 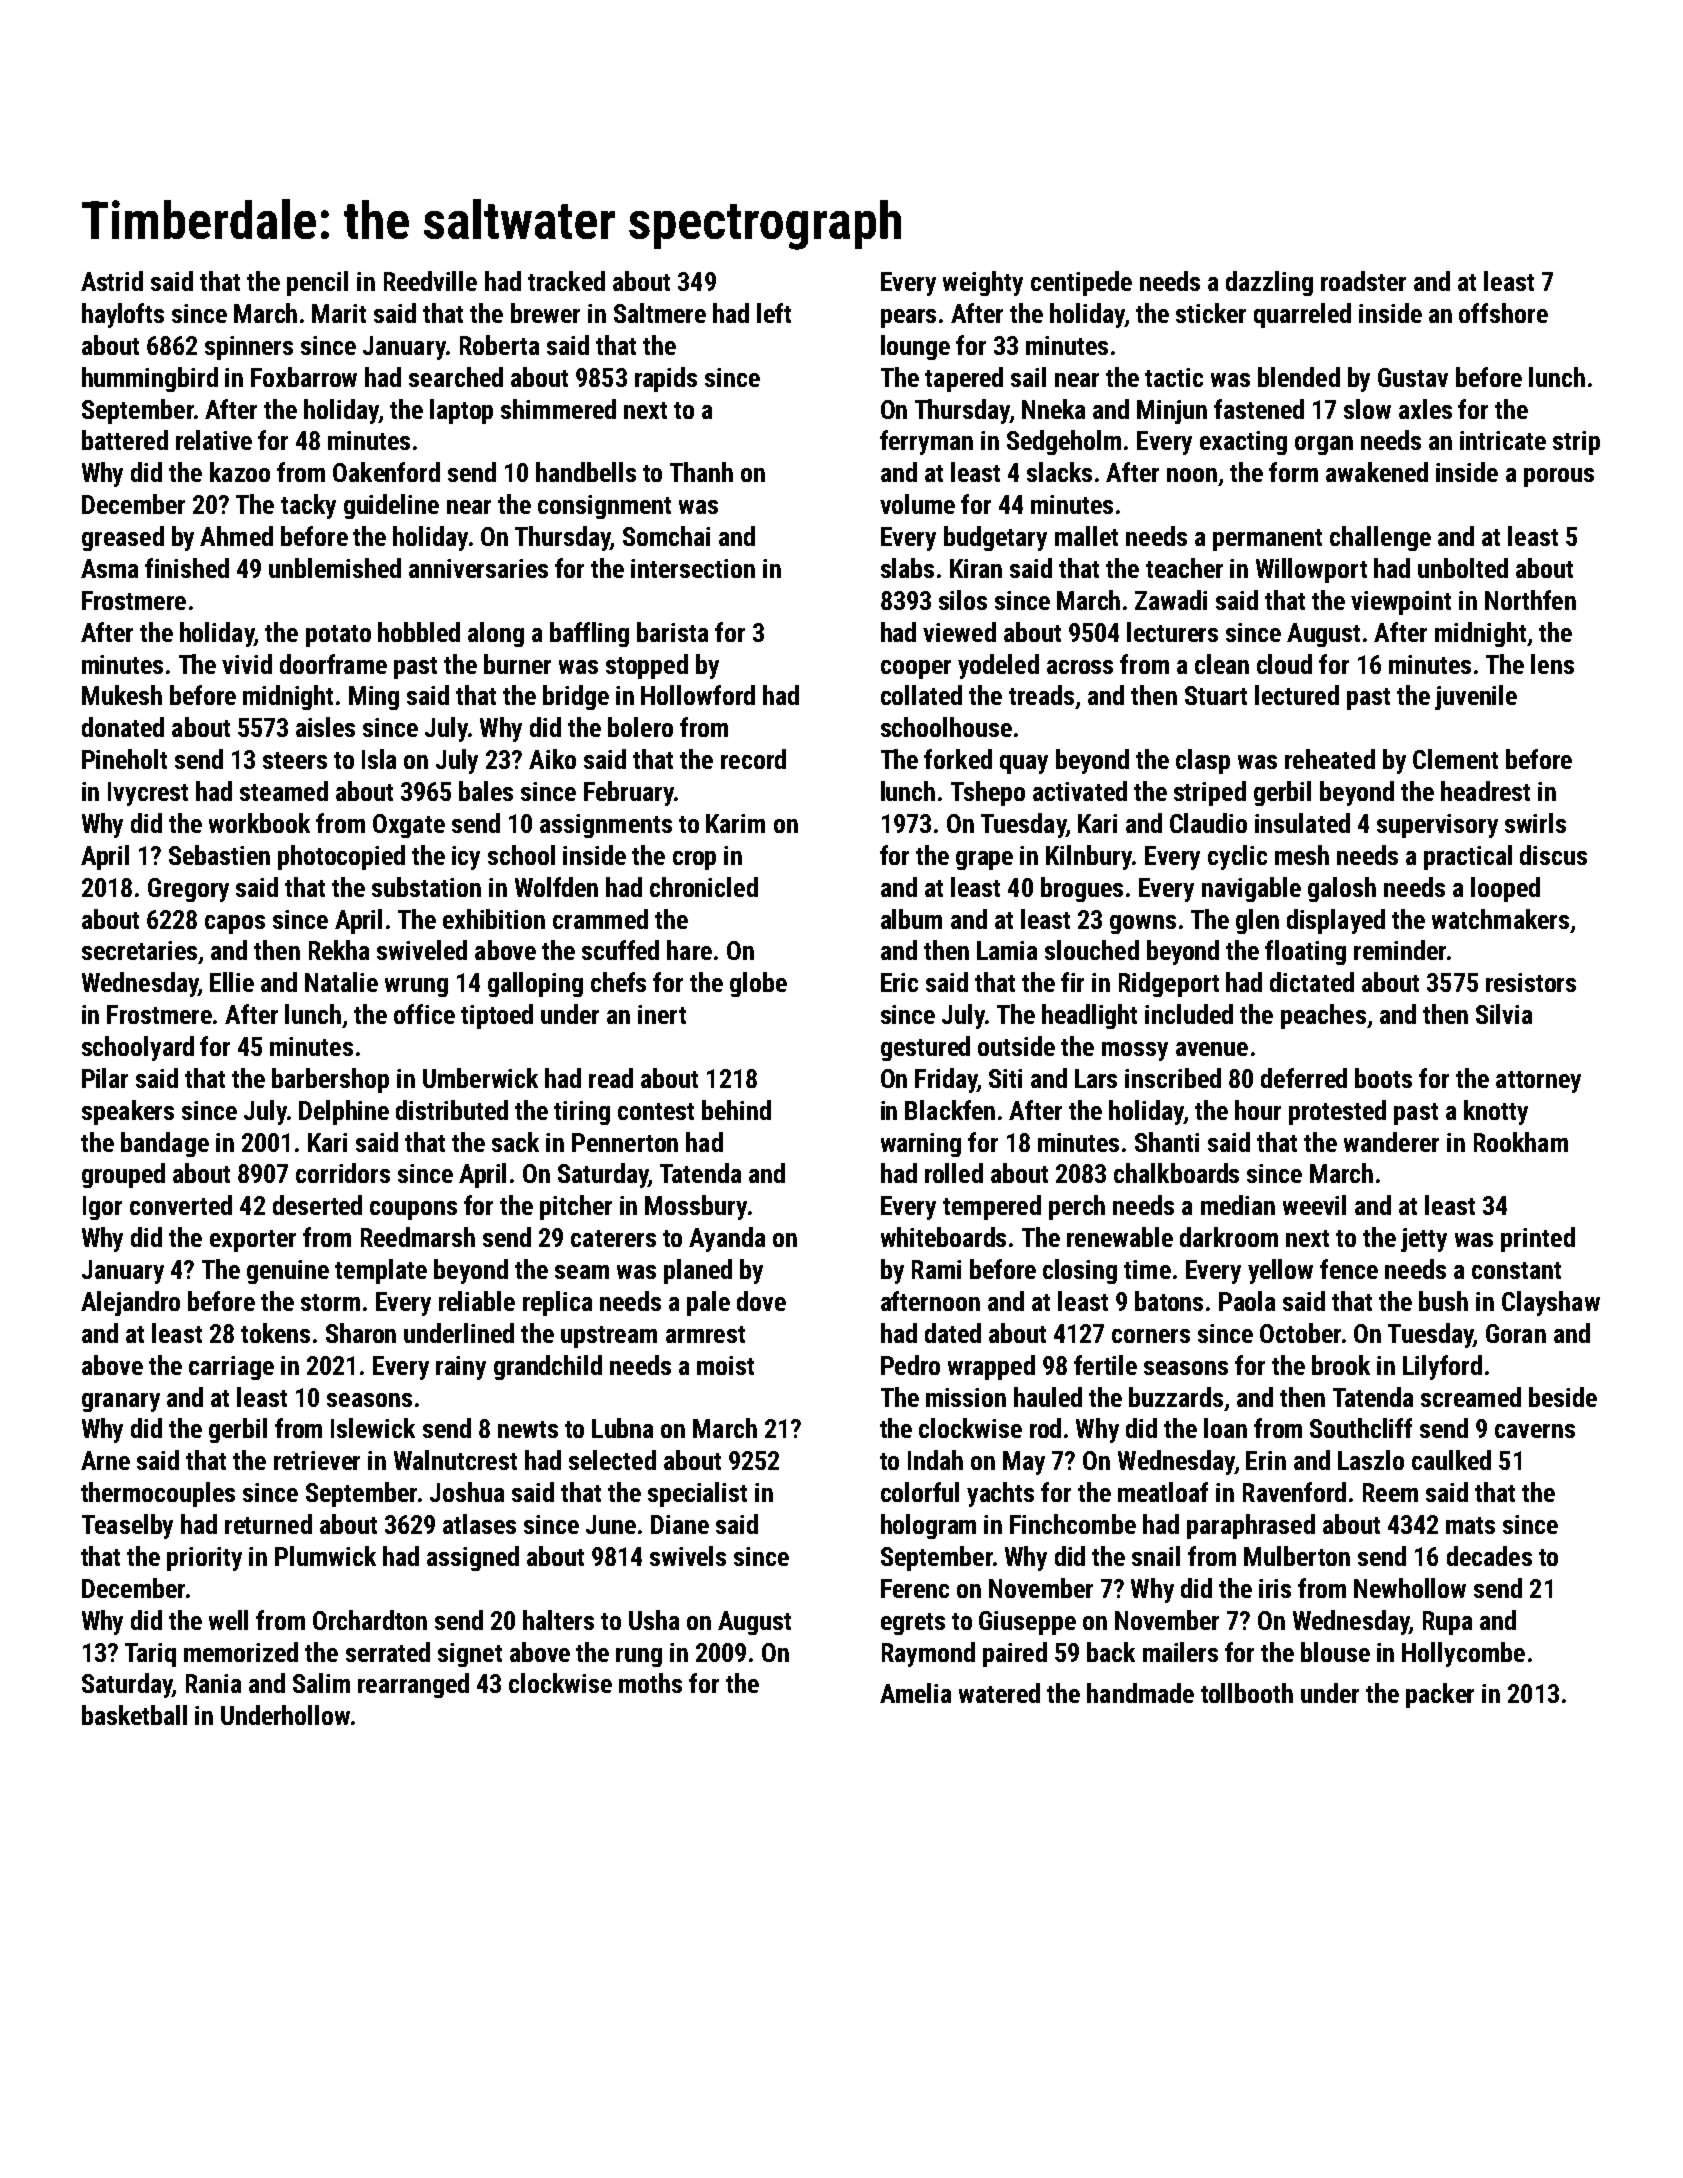 I want to click on Paola, so click(x=1247, y=1301).
